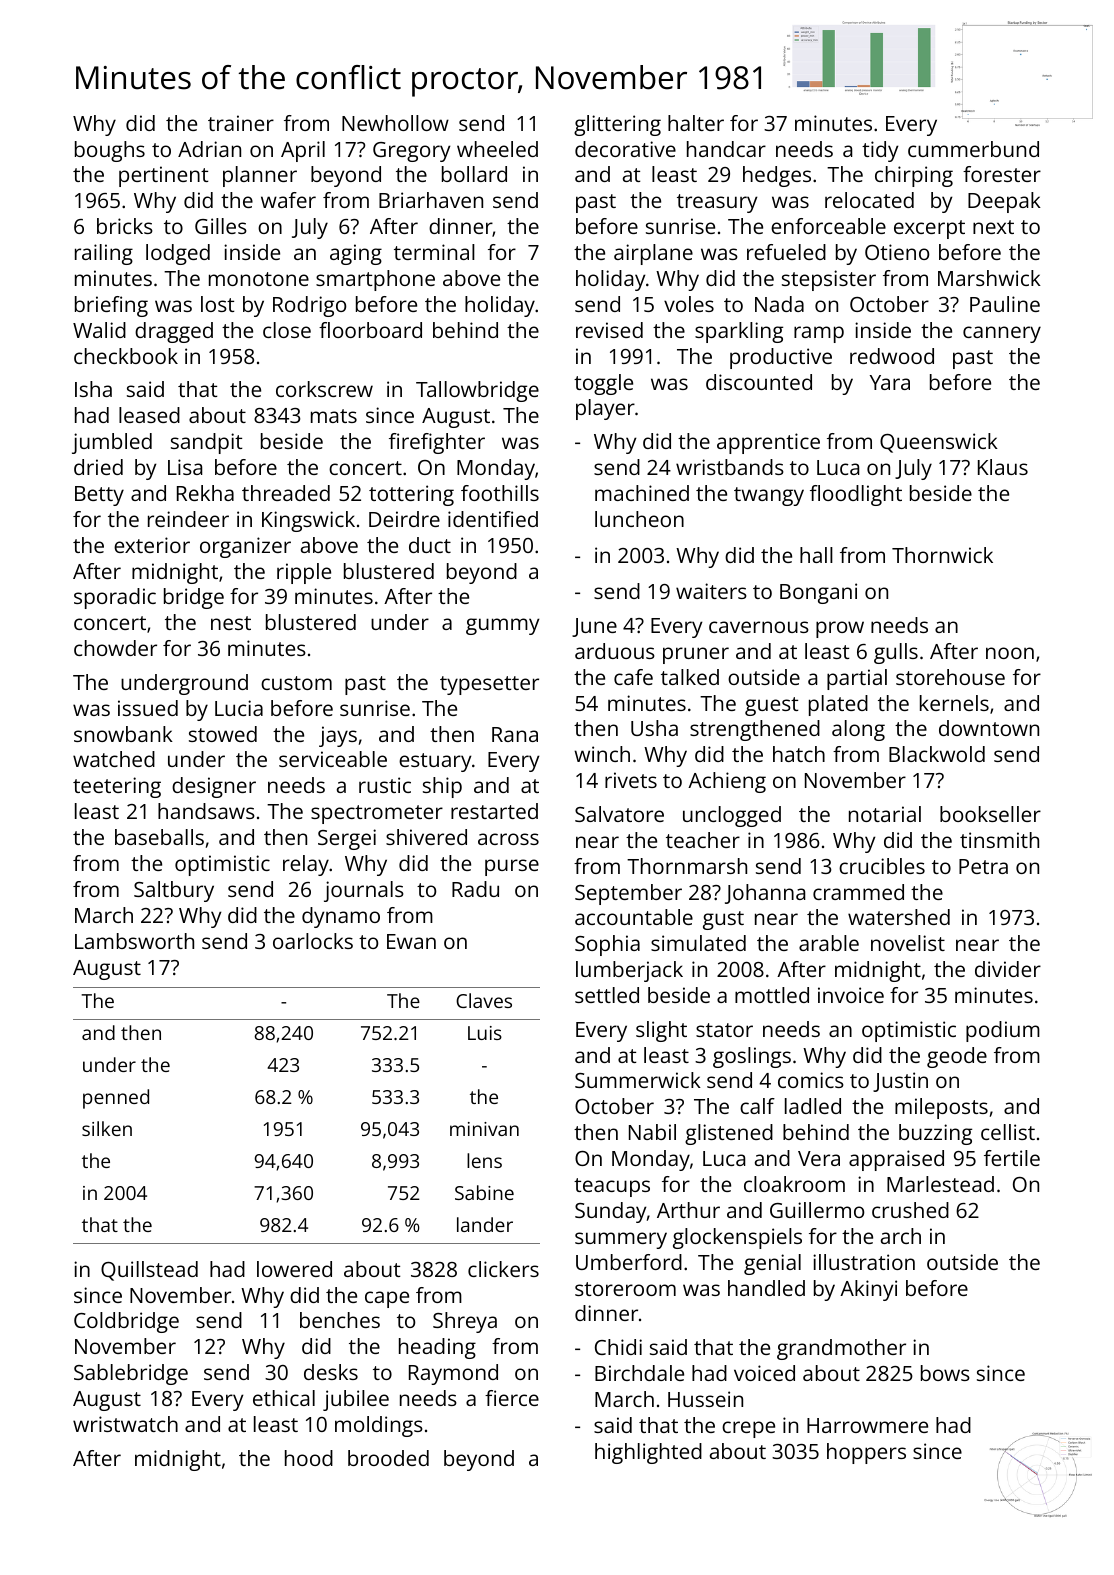 The image size is (1114, 1575). What do you see at coordinates (768, 443) in the page?
I see `apprentice` at bounding box center [768, 443].
